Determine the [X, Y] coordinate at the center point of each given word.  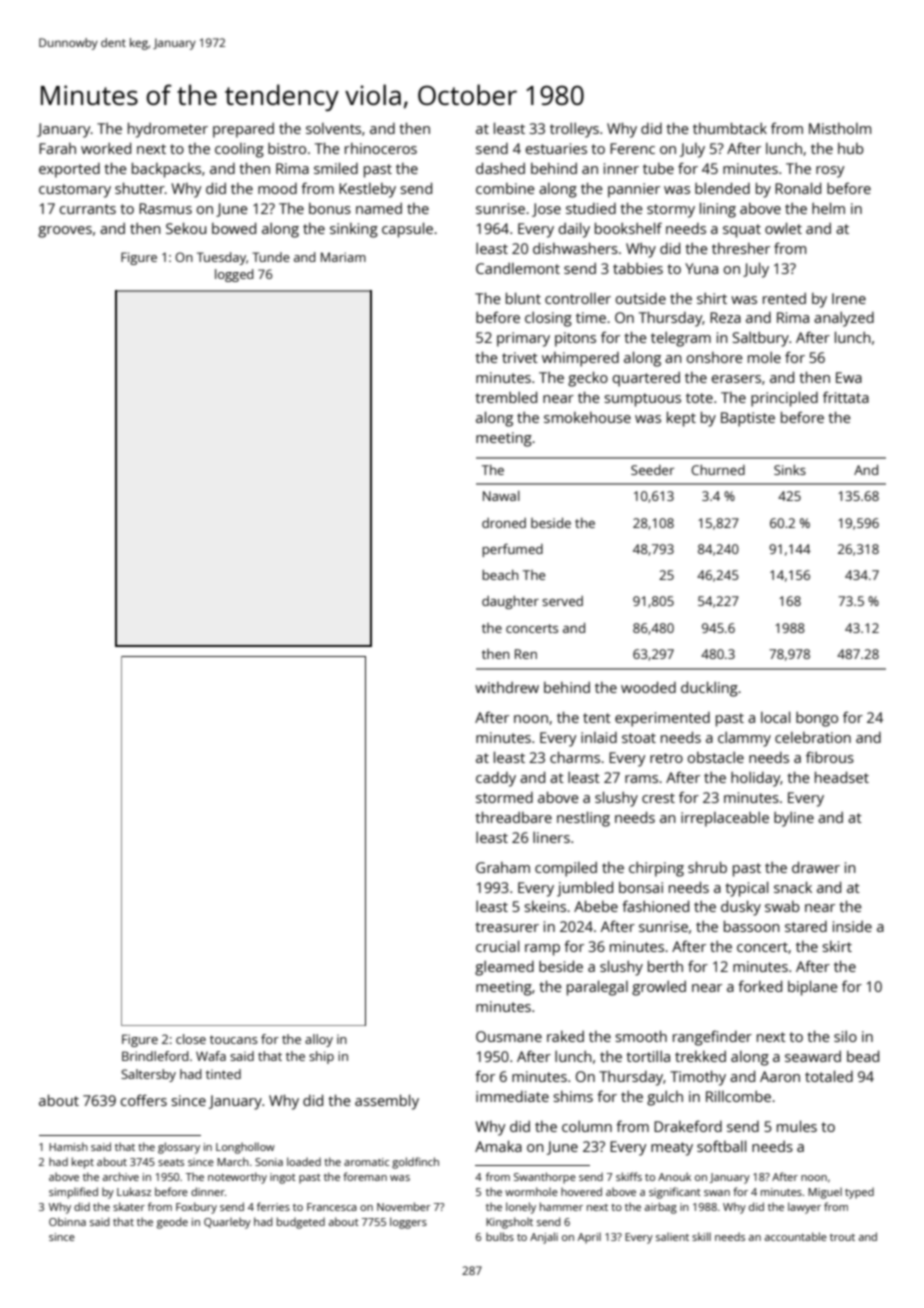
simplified [73, 1193]
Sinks [790, 470]
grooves [65, 232]
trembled [506, 397]
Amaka [498, 1146]
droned [504, 523]
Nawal [501, 496]
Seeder [652, 470]
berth [665, 966]
